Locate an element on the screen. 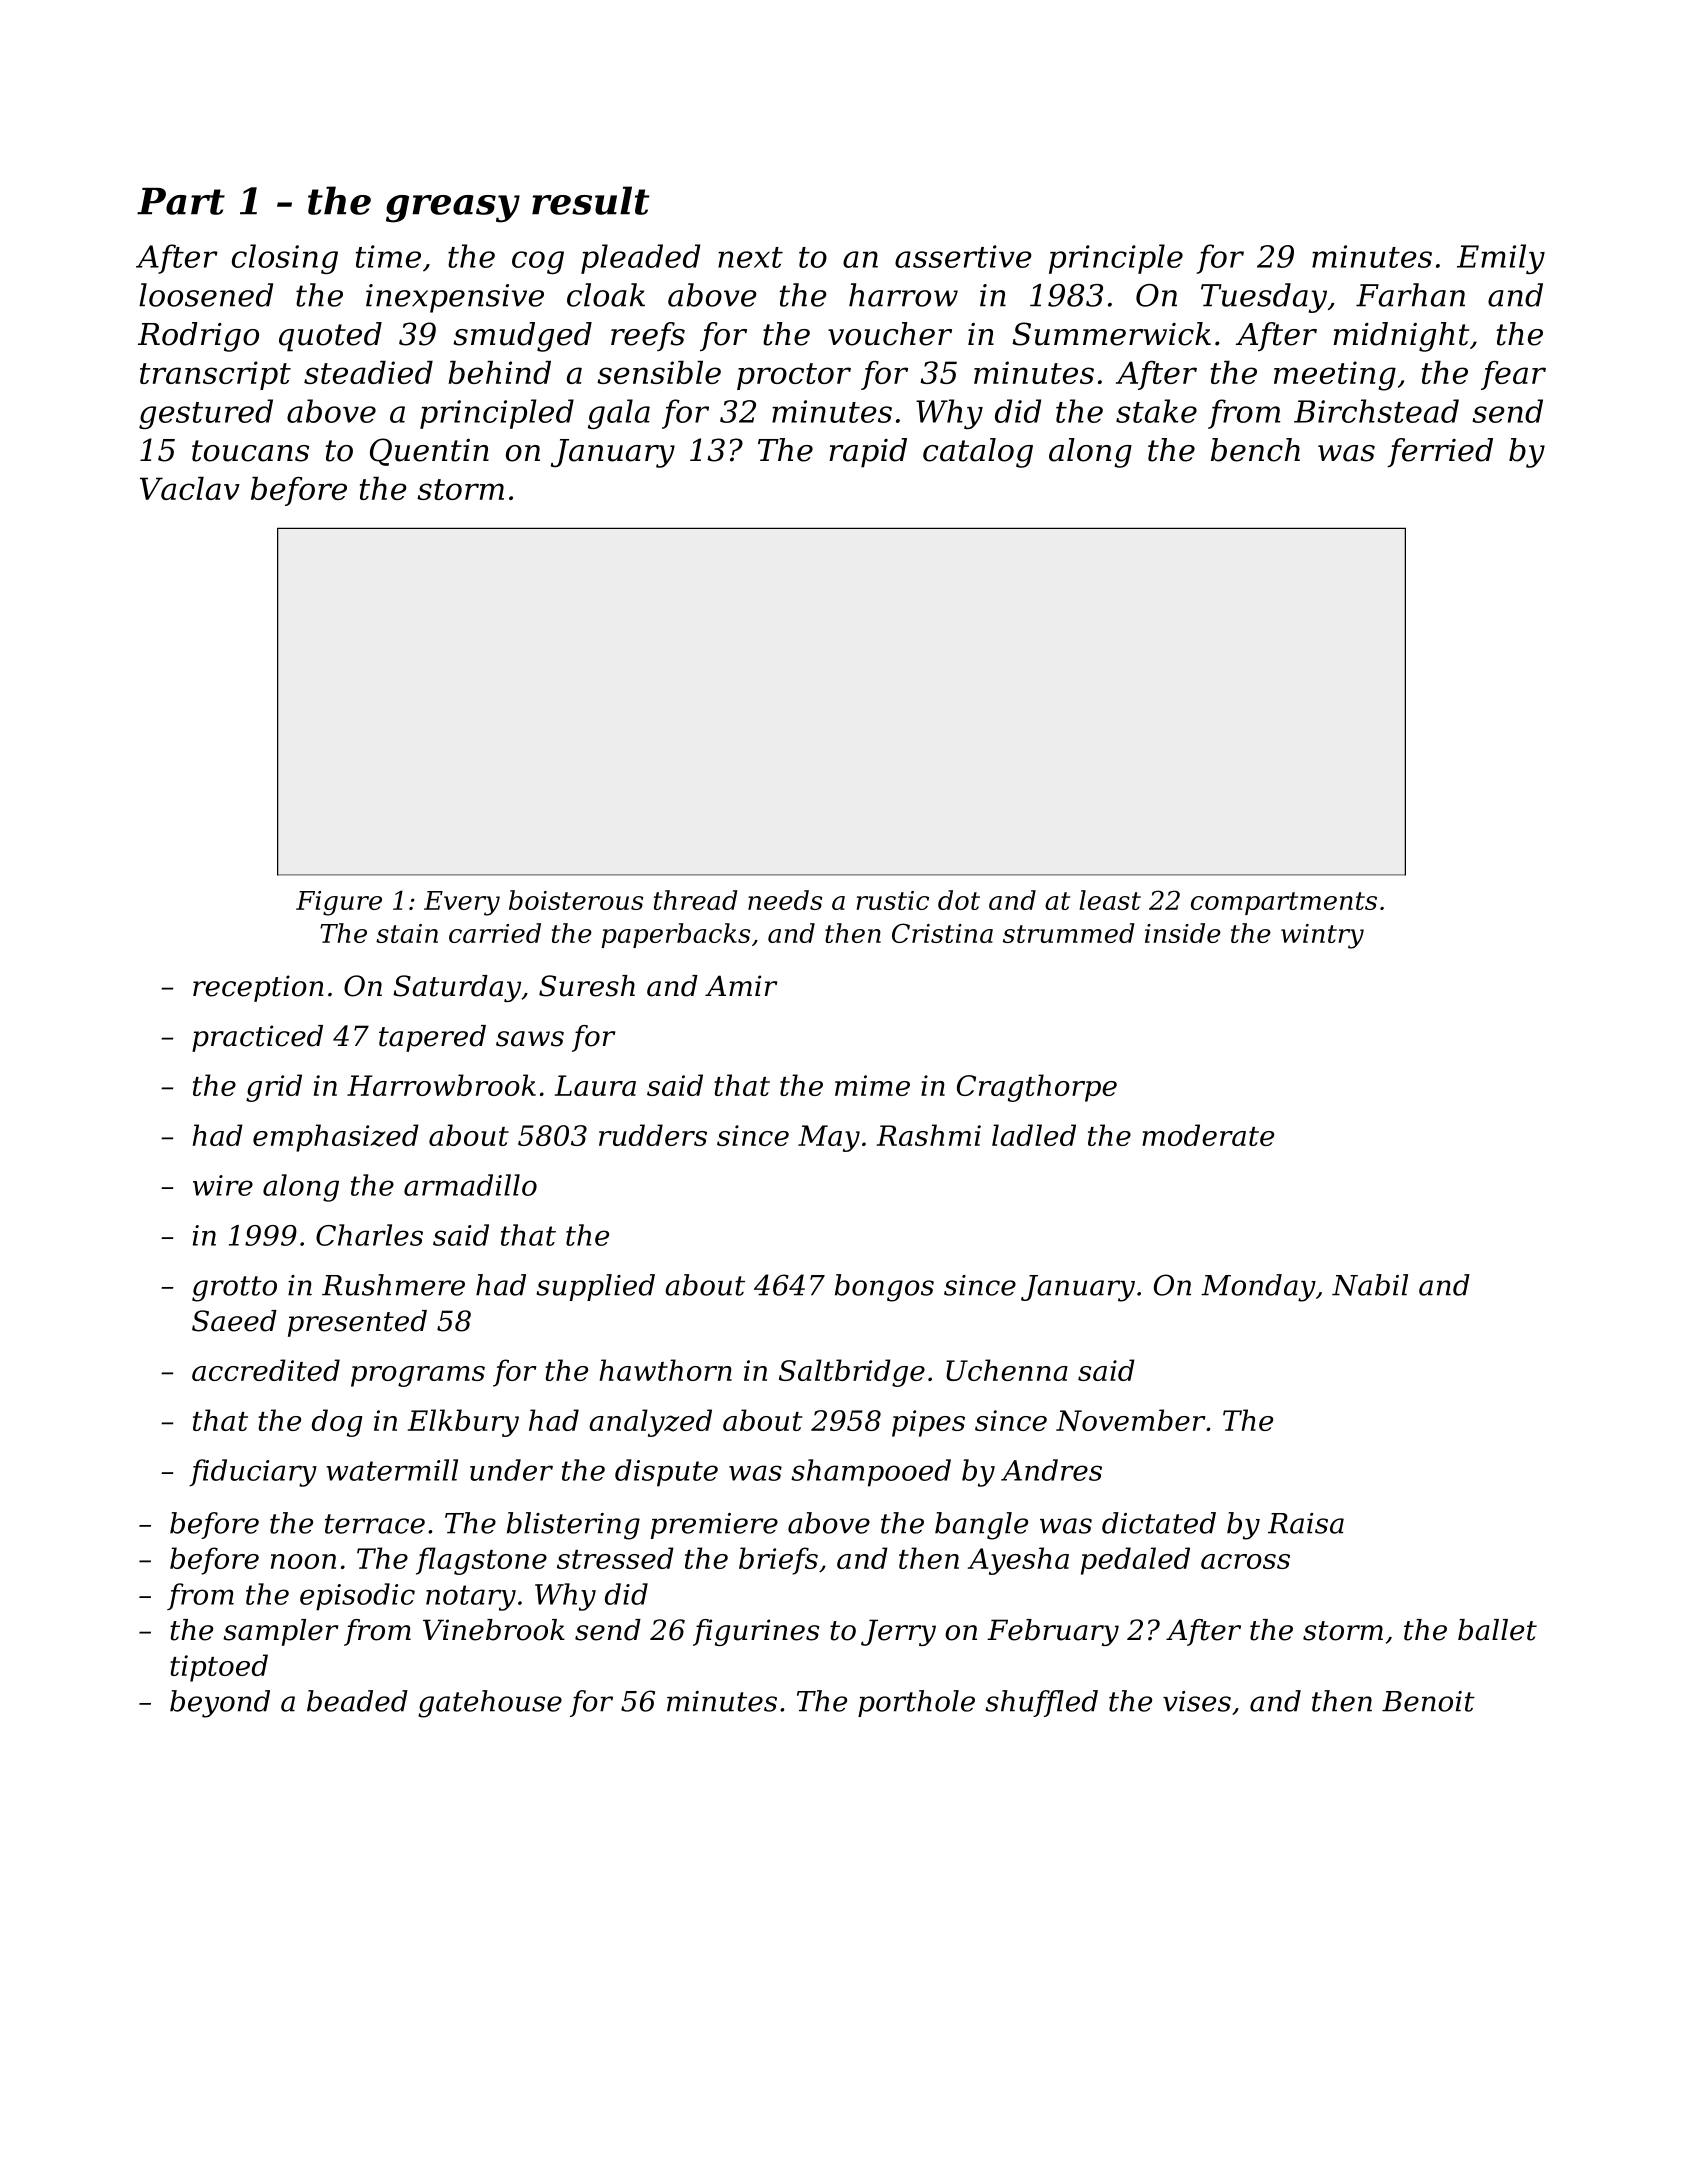 This screenshot has width=1683, height=2178. porthole is located at coordinates (916, 1703).
